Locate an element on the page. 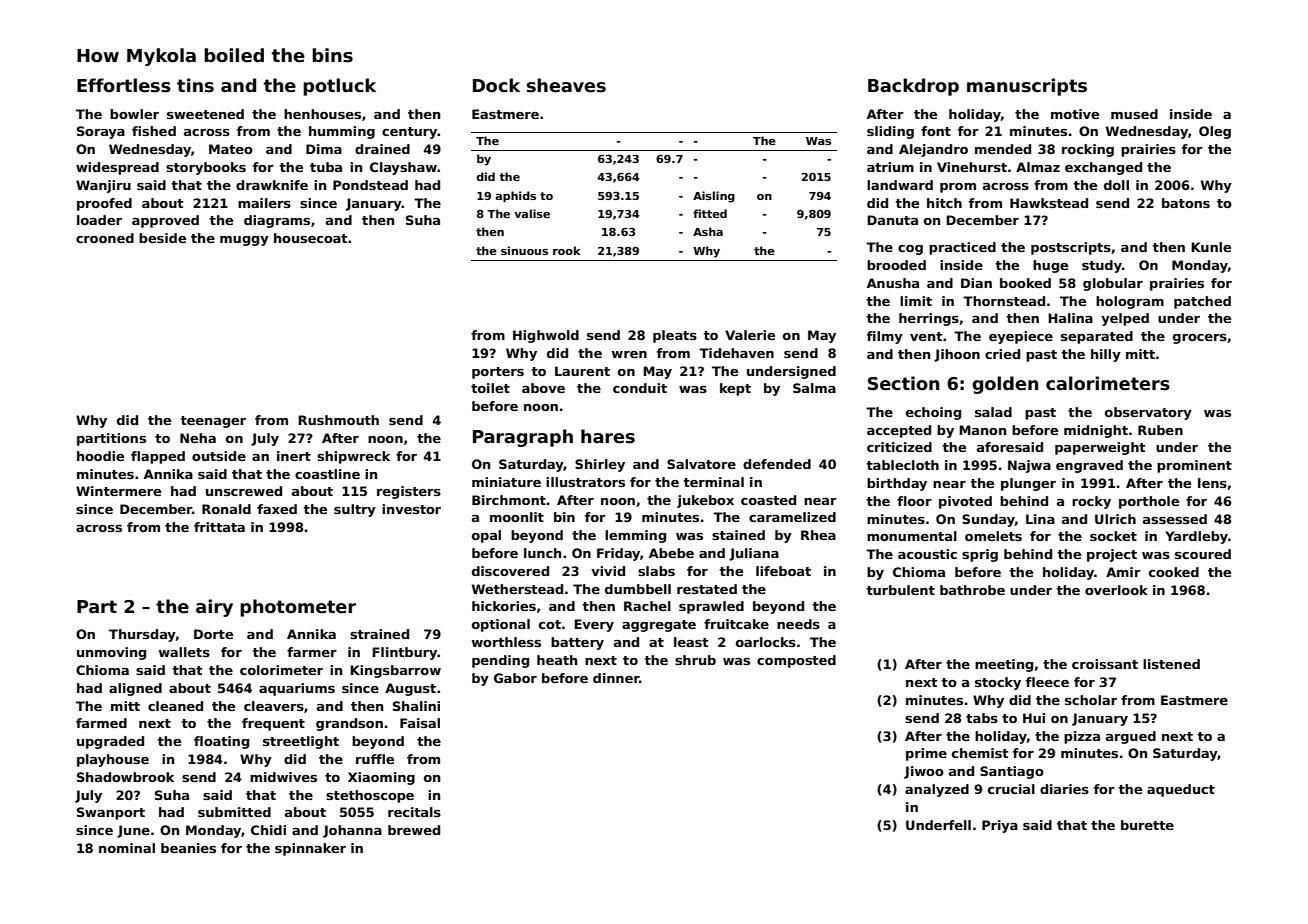  golden is located at coordinates (1005, 385).
